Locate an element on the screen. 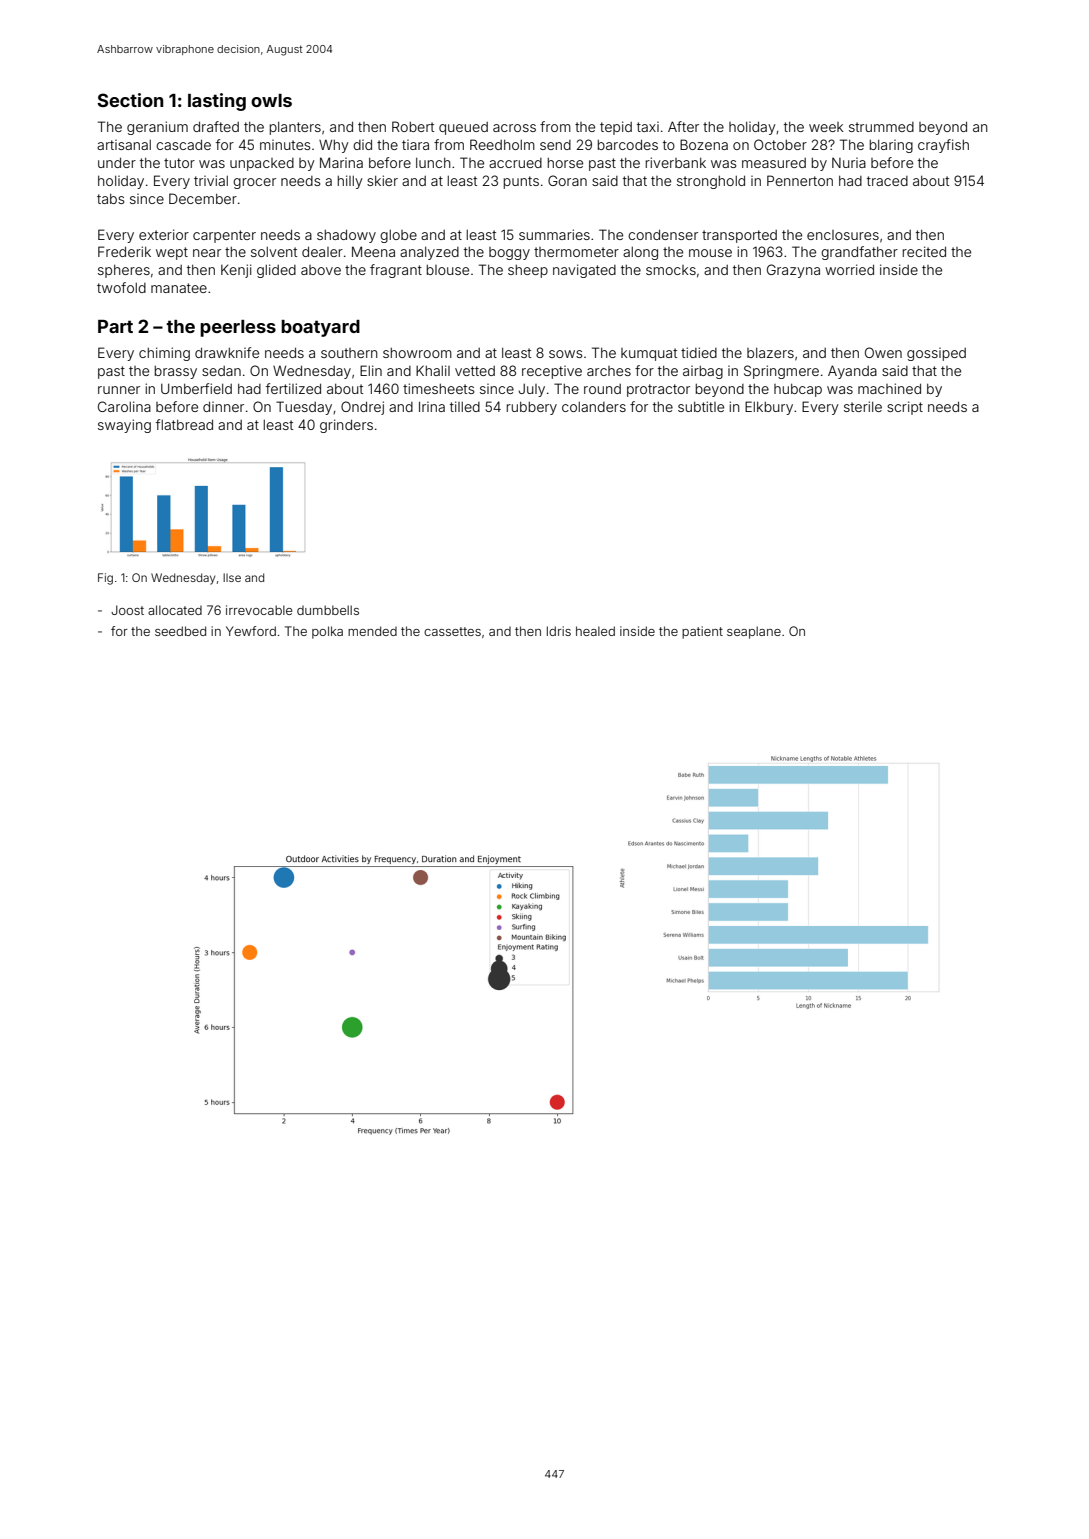  sows is located at coordinates (565, 354).
